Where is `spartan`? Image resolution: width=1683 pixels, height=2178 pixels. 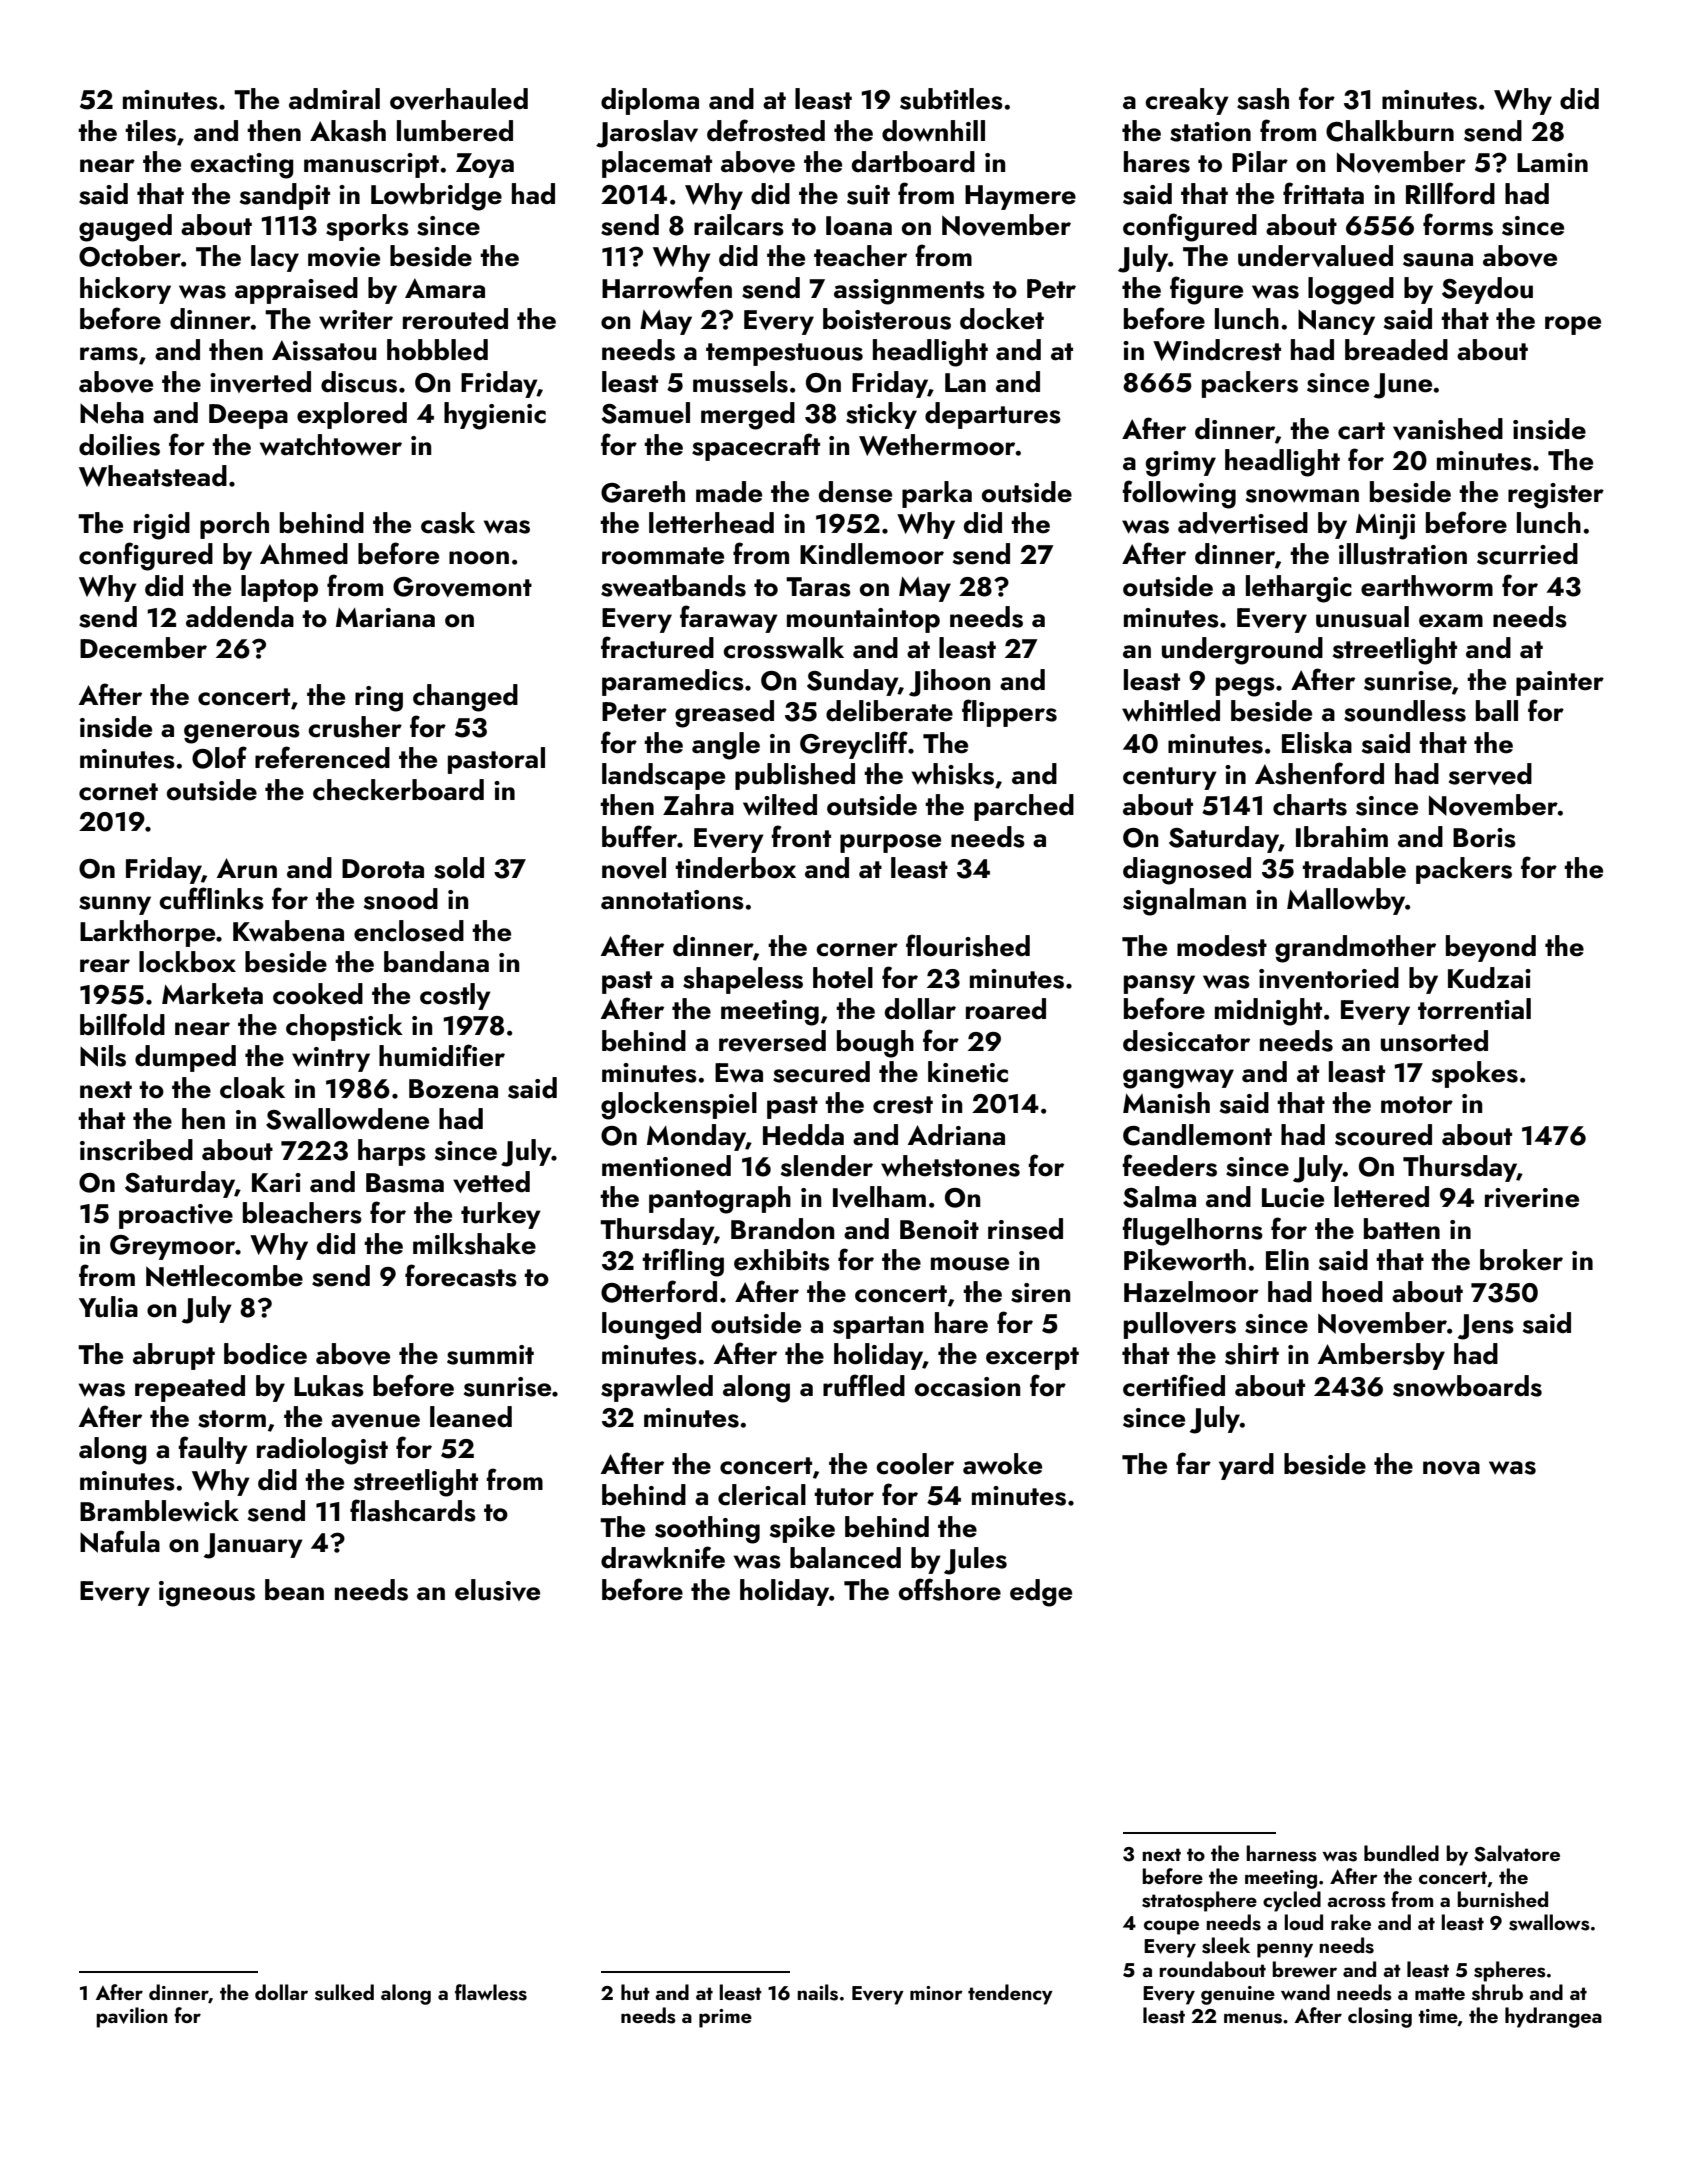 spartan is located at coordinates (878, 1327).
